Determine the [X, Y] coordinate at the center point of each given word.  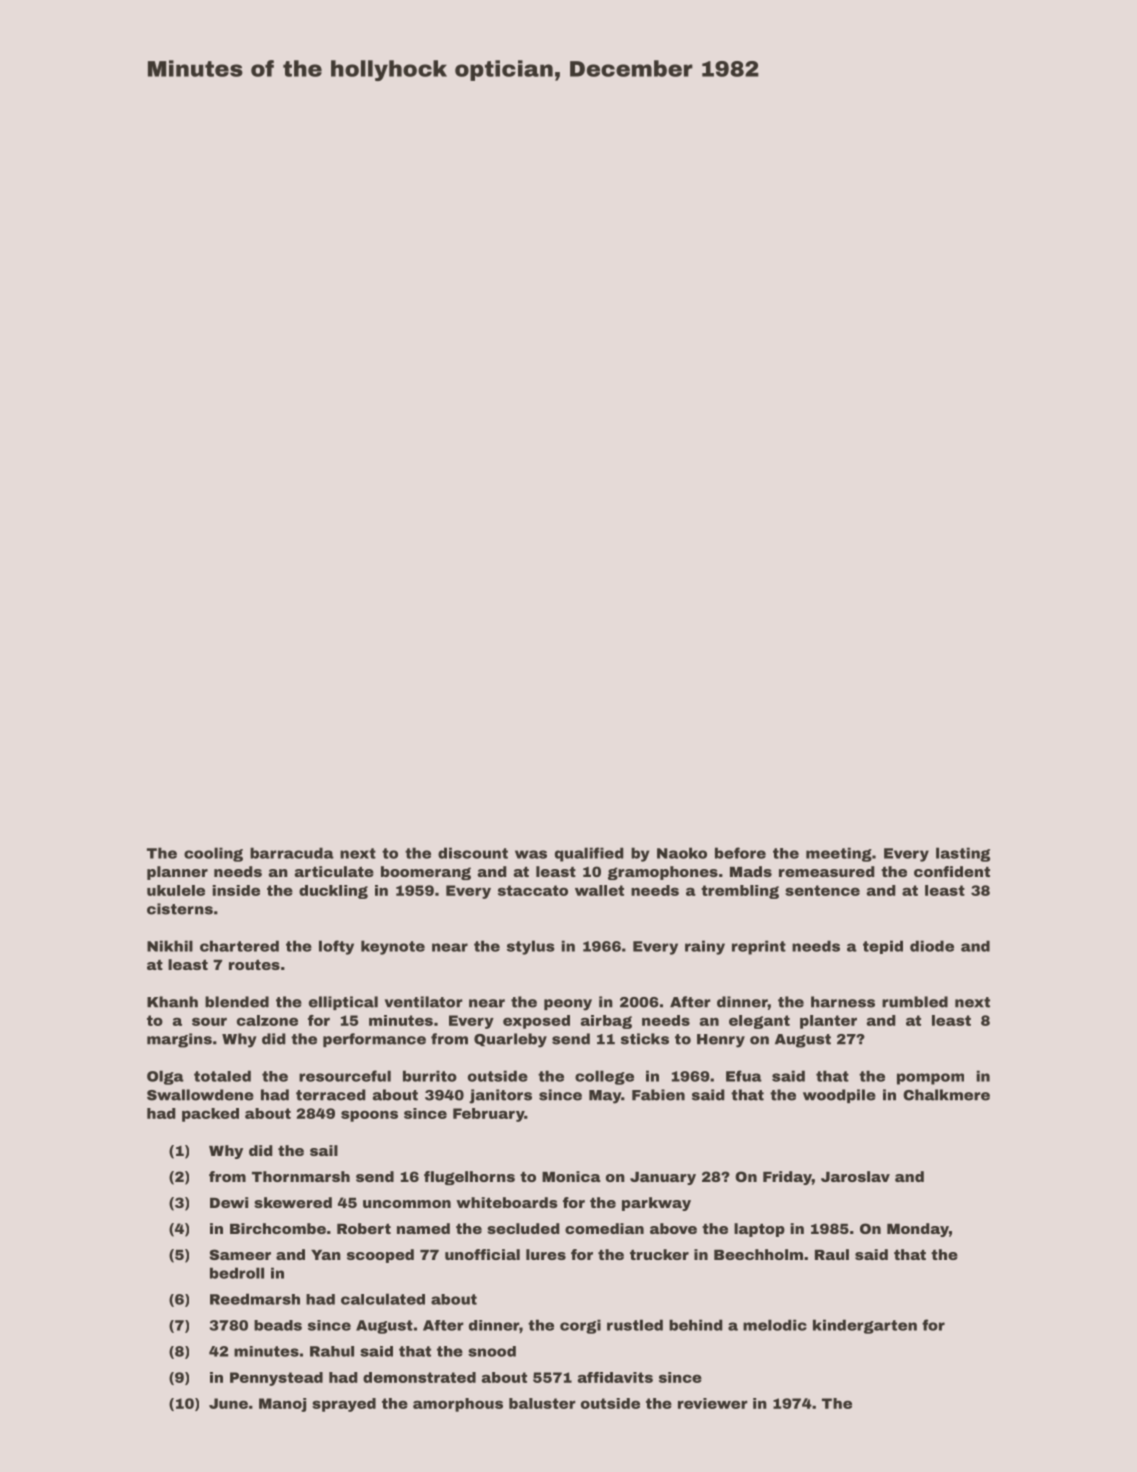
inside [236, 890]
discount [473, 853]
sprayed [344, 1405]
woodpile [839, 1096]
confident [952, 871]
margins [179, 1040]
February [488, 1115]
